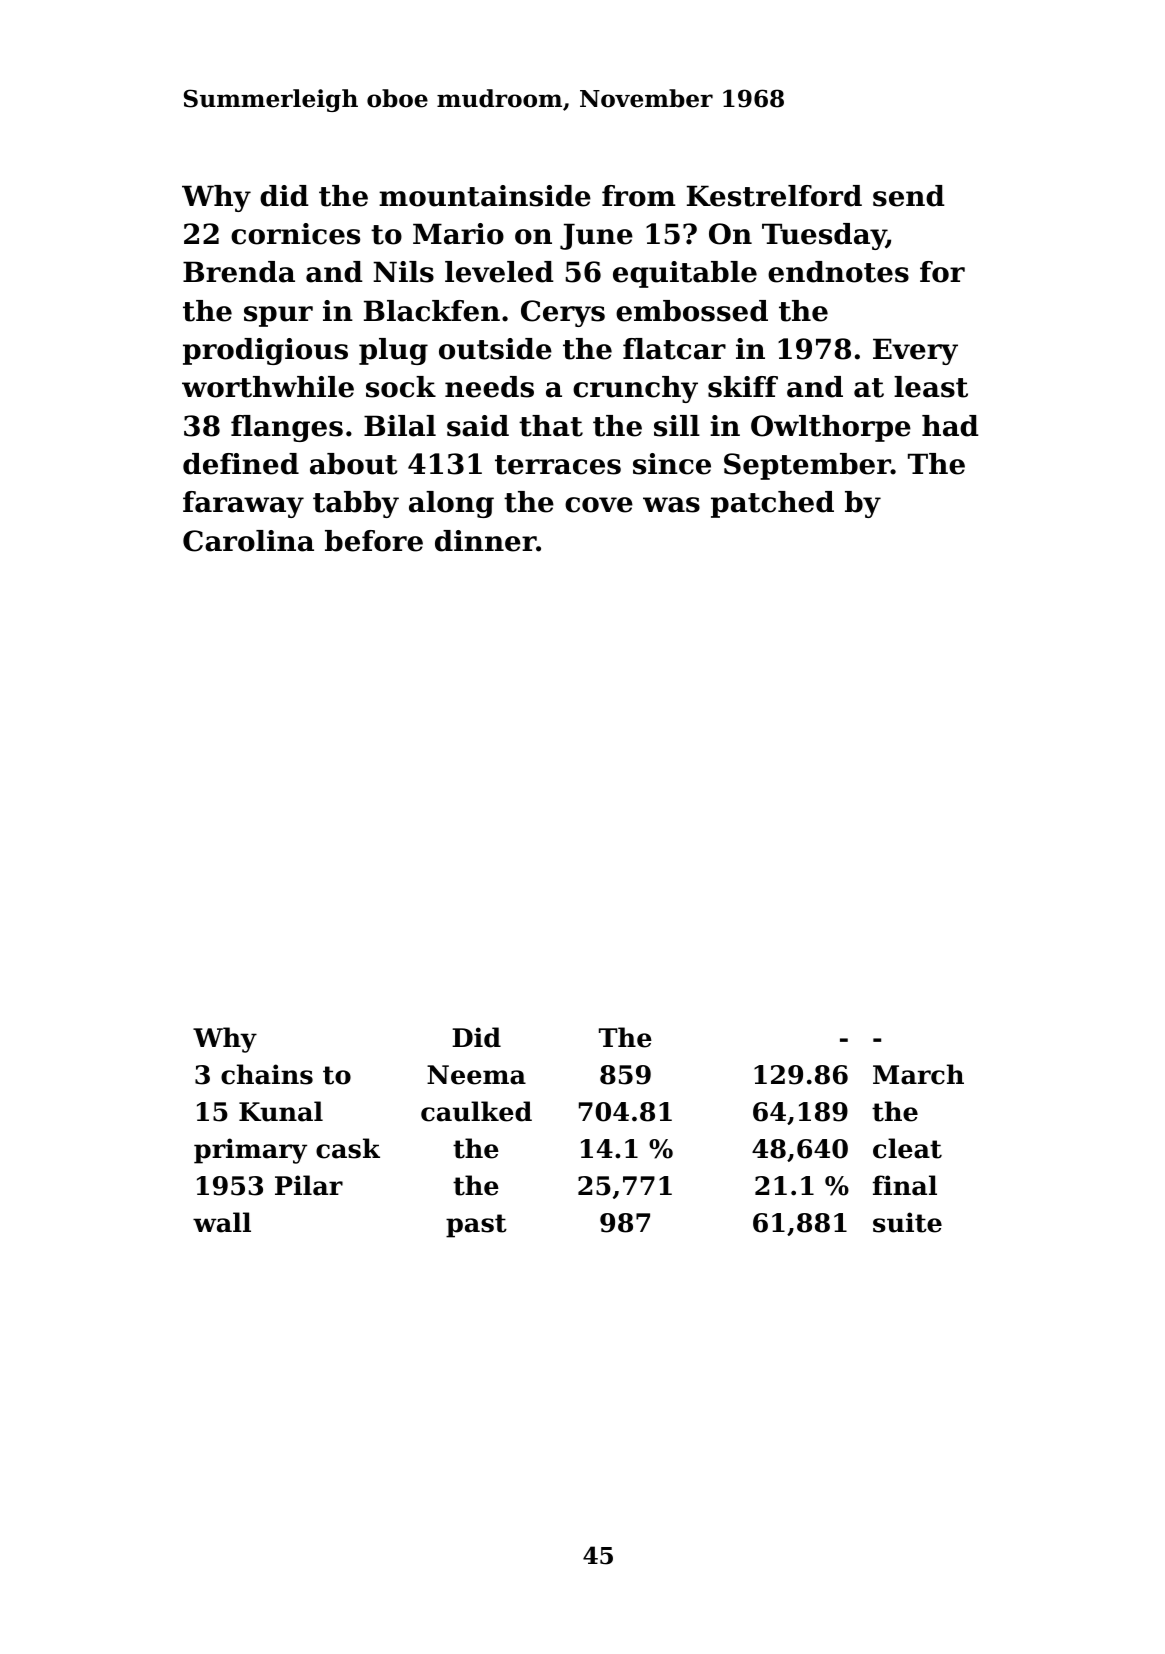 The width and height of the screenshot is (1165, 1654). What do you see at coordinates (772, 504) in the screenshot?
I see `patched` at bounding box center [772, 504].
